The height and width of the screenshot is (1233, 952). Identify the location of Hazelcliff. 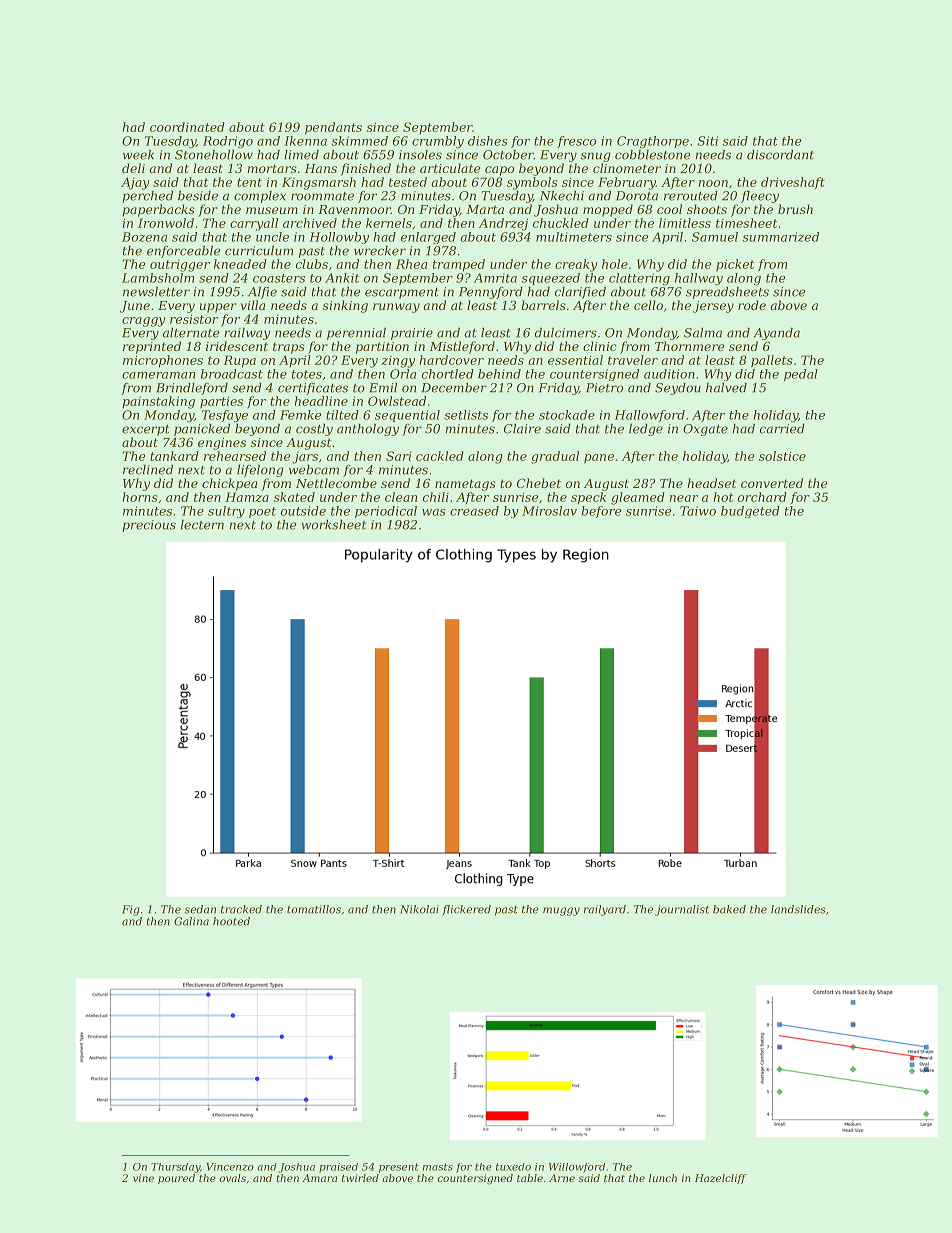
(721, 1179).
